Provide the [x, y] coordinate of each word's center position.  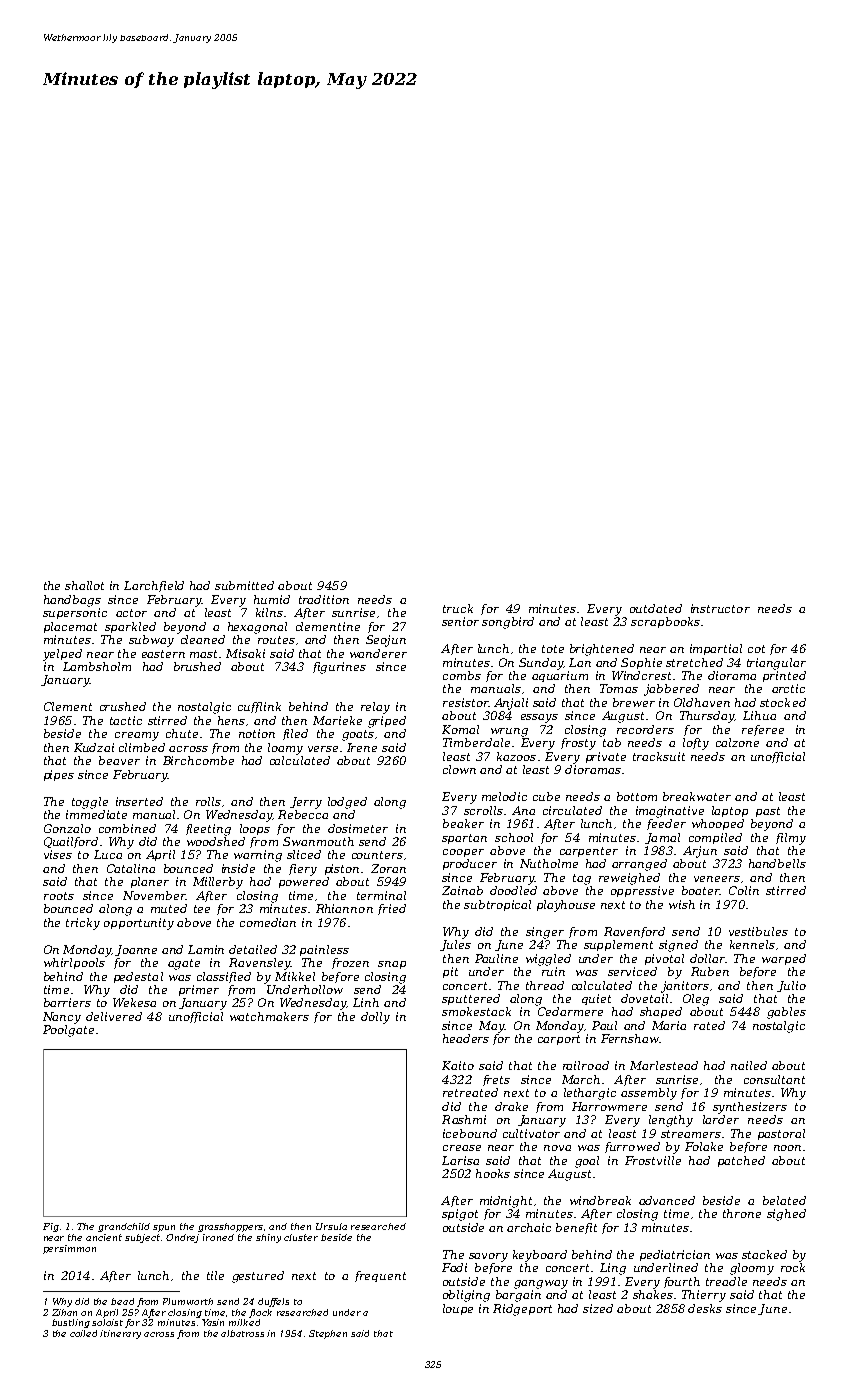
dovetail [644, 998]
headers [466, 1038]
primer [199, 990]
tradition [324, 599]
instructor [720, 608]
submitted [244, 585]
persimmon [69, 1249]
